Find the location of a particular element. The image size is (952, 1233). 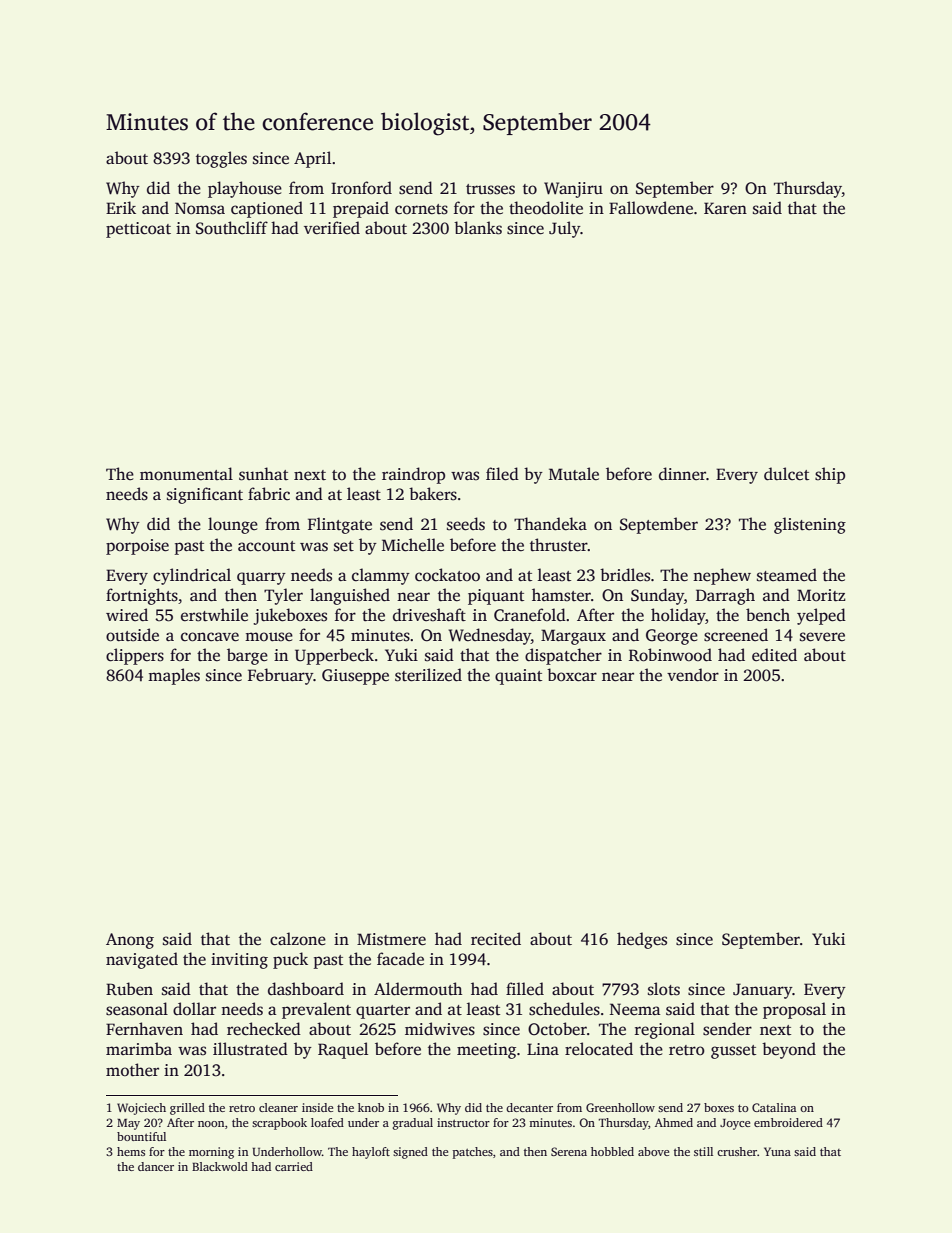

petticoat is located at coordinates (138, 230).
